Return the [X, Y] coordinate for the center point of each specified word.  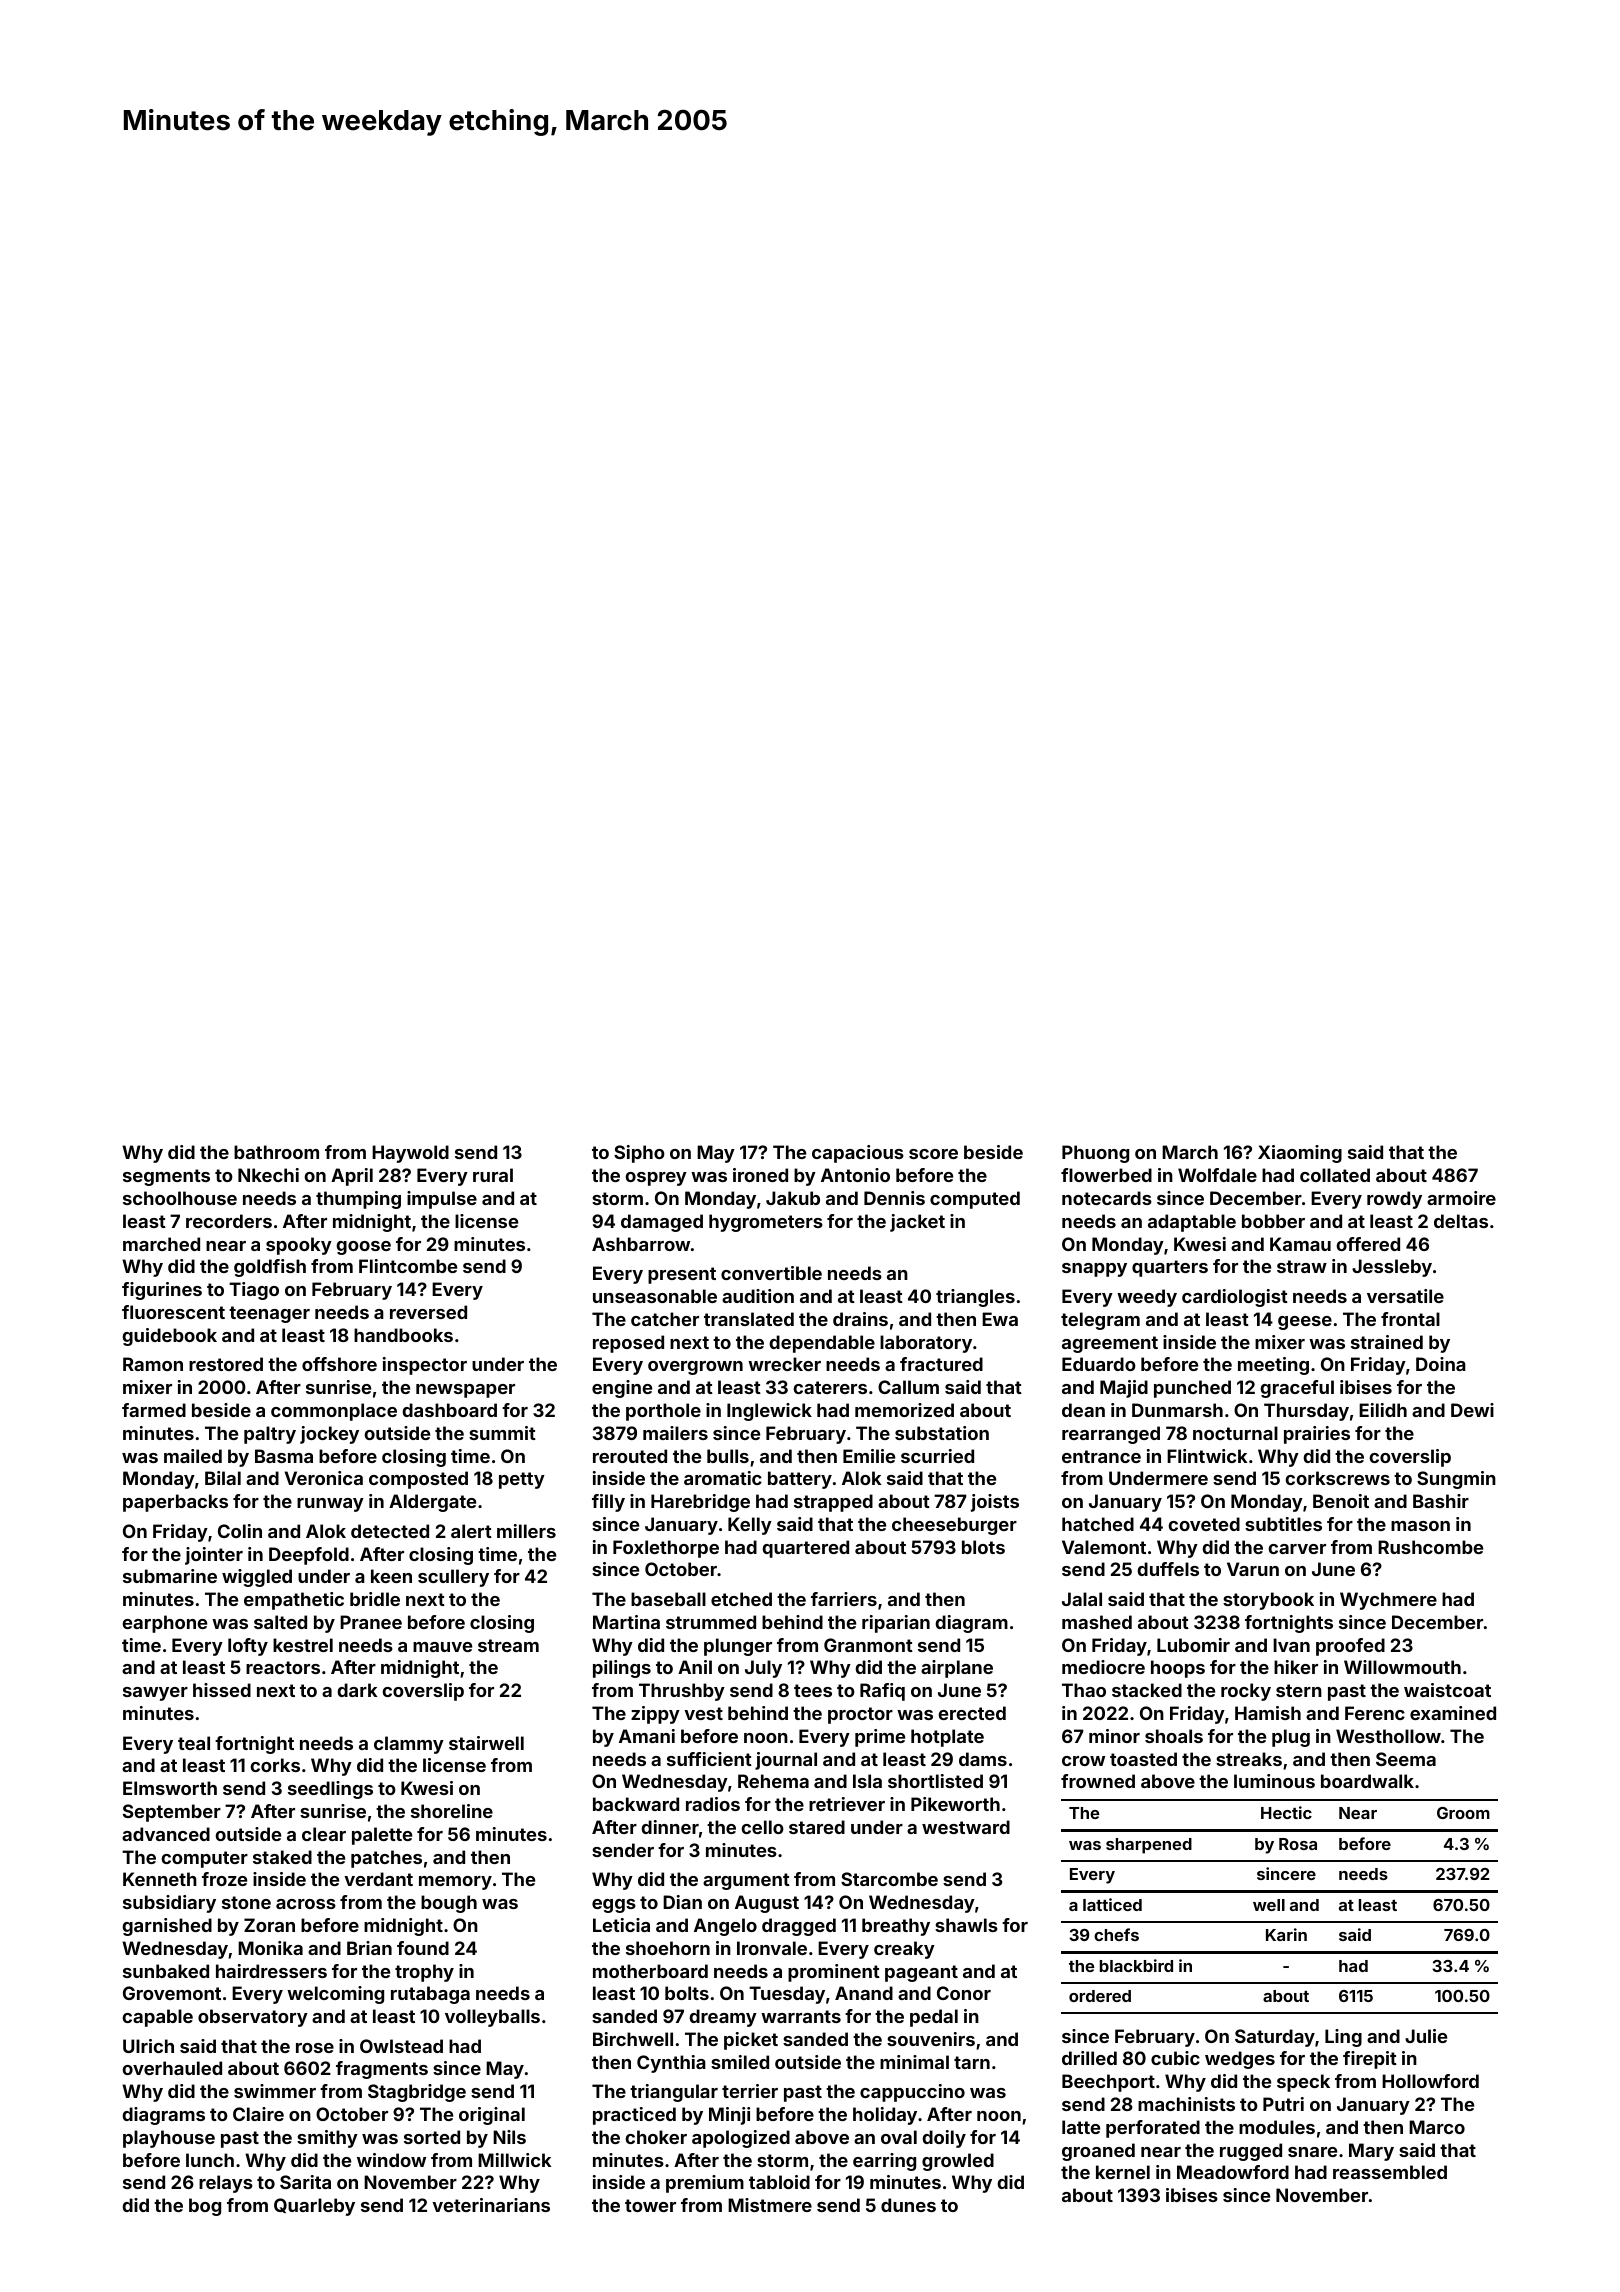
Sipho [639, 1154]
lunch [210, 2160]
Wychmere [1388, 1601]
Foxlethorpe [666, 1549]
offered [1368, 1244]
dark [357, 1690]
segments [166, 1177]
